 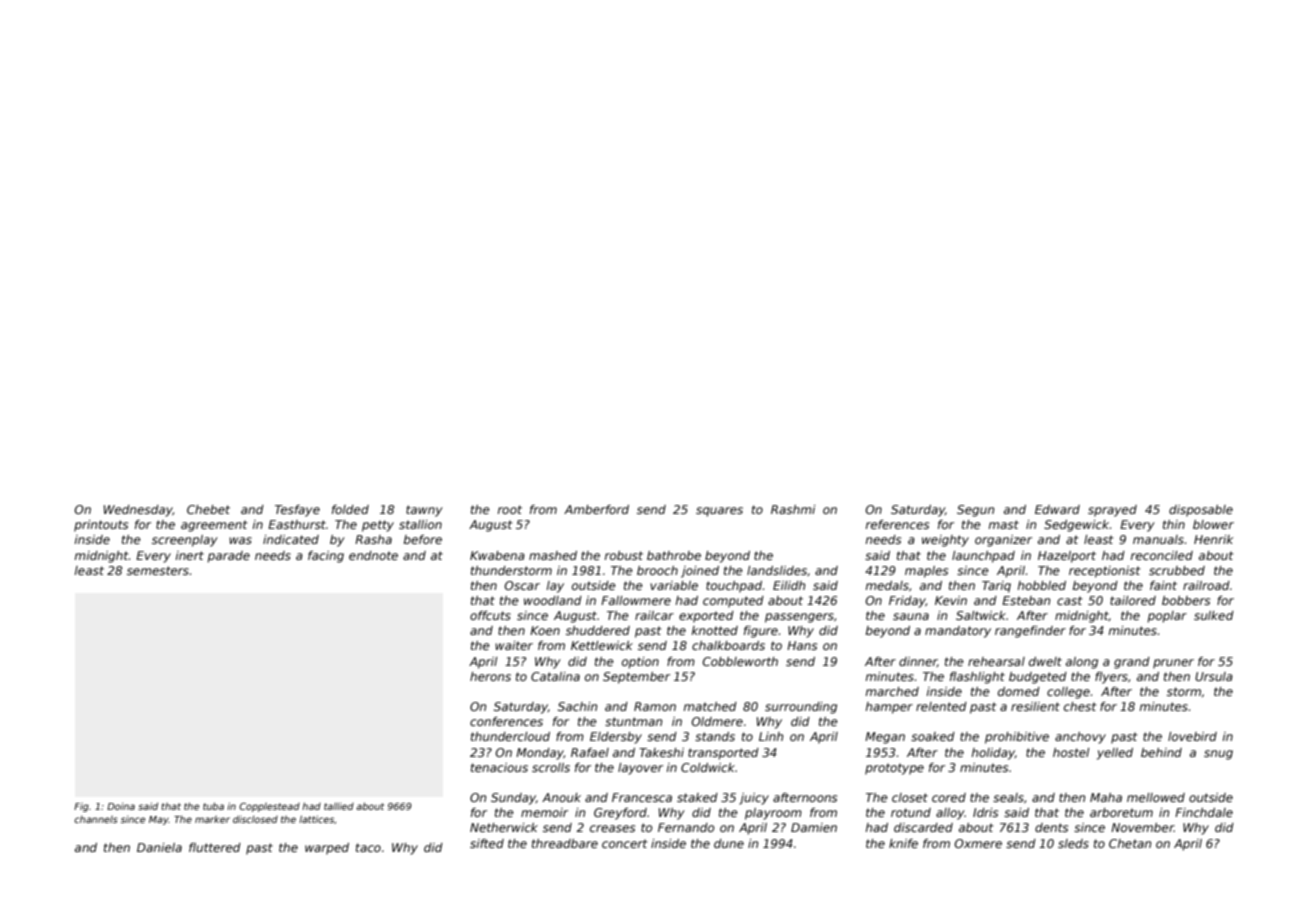 I want to click on Coldwick, so click(x=708, y=767).
